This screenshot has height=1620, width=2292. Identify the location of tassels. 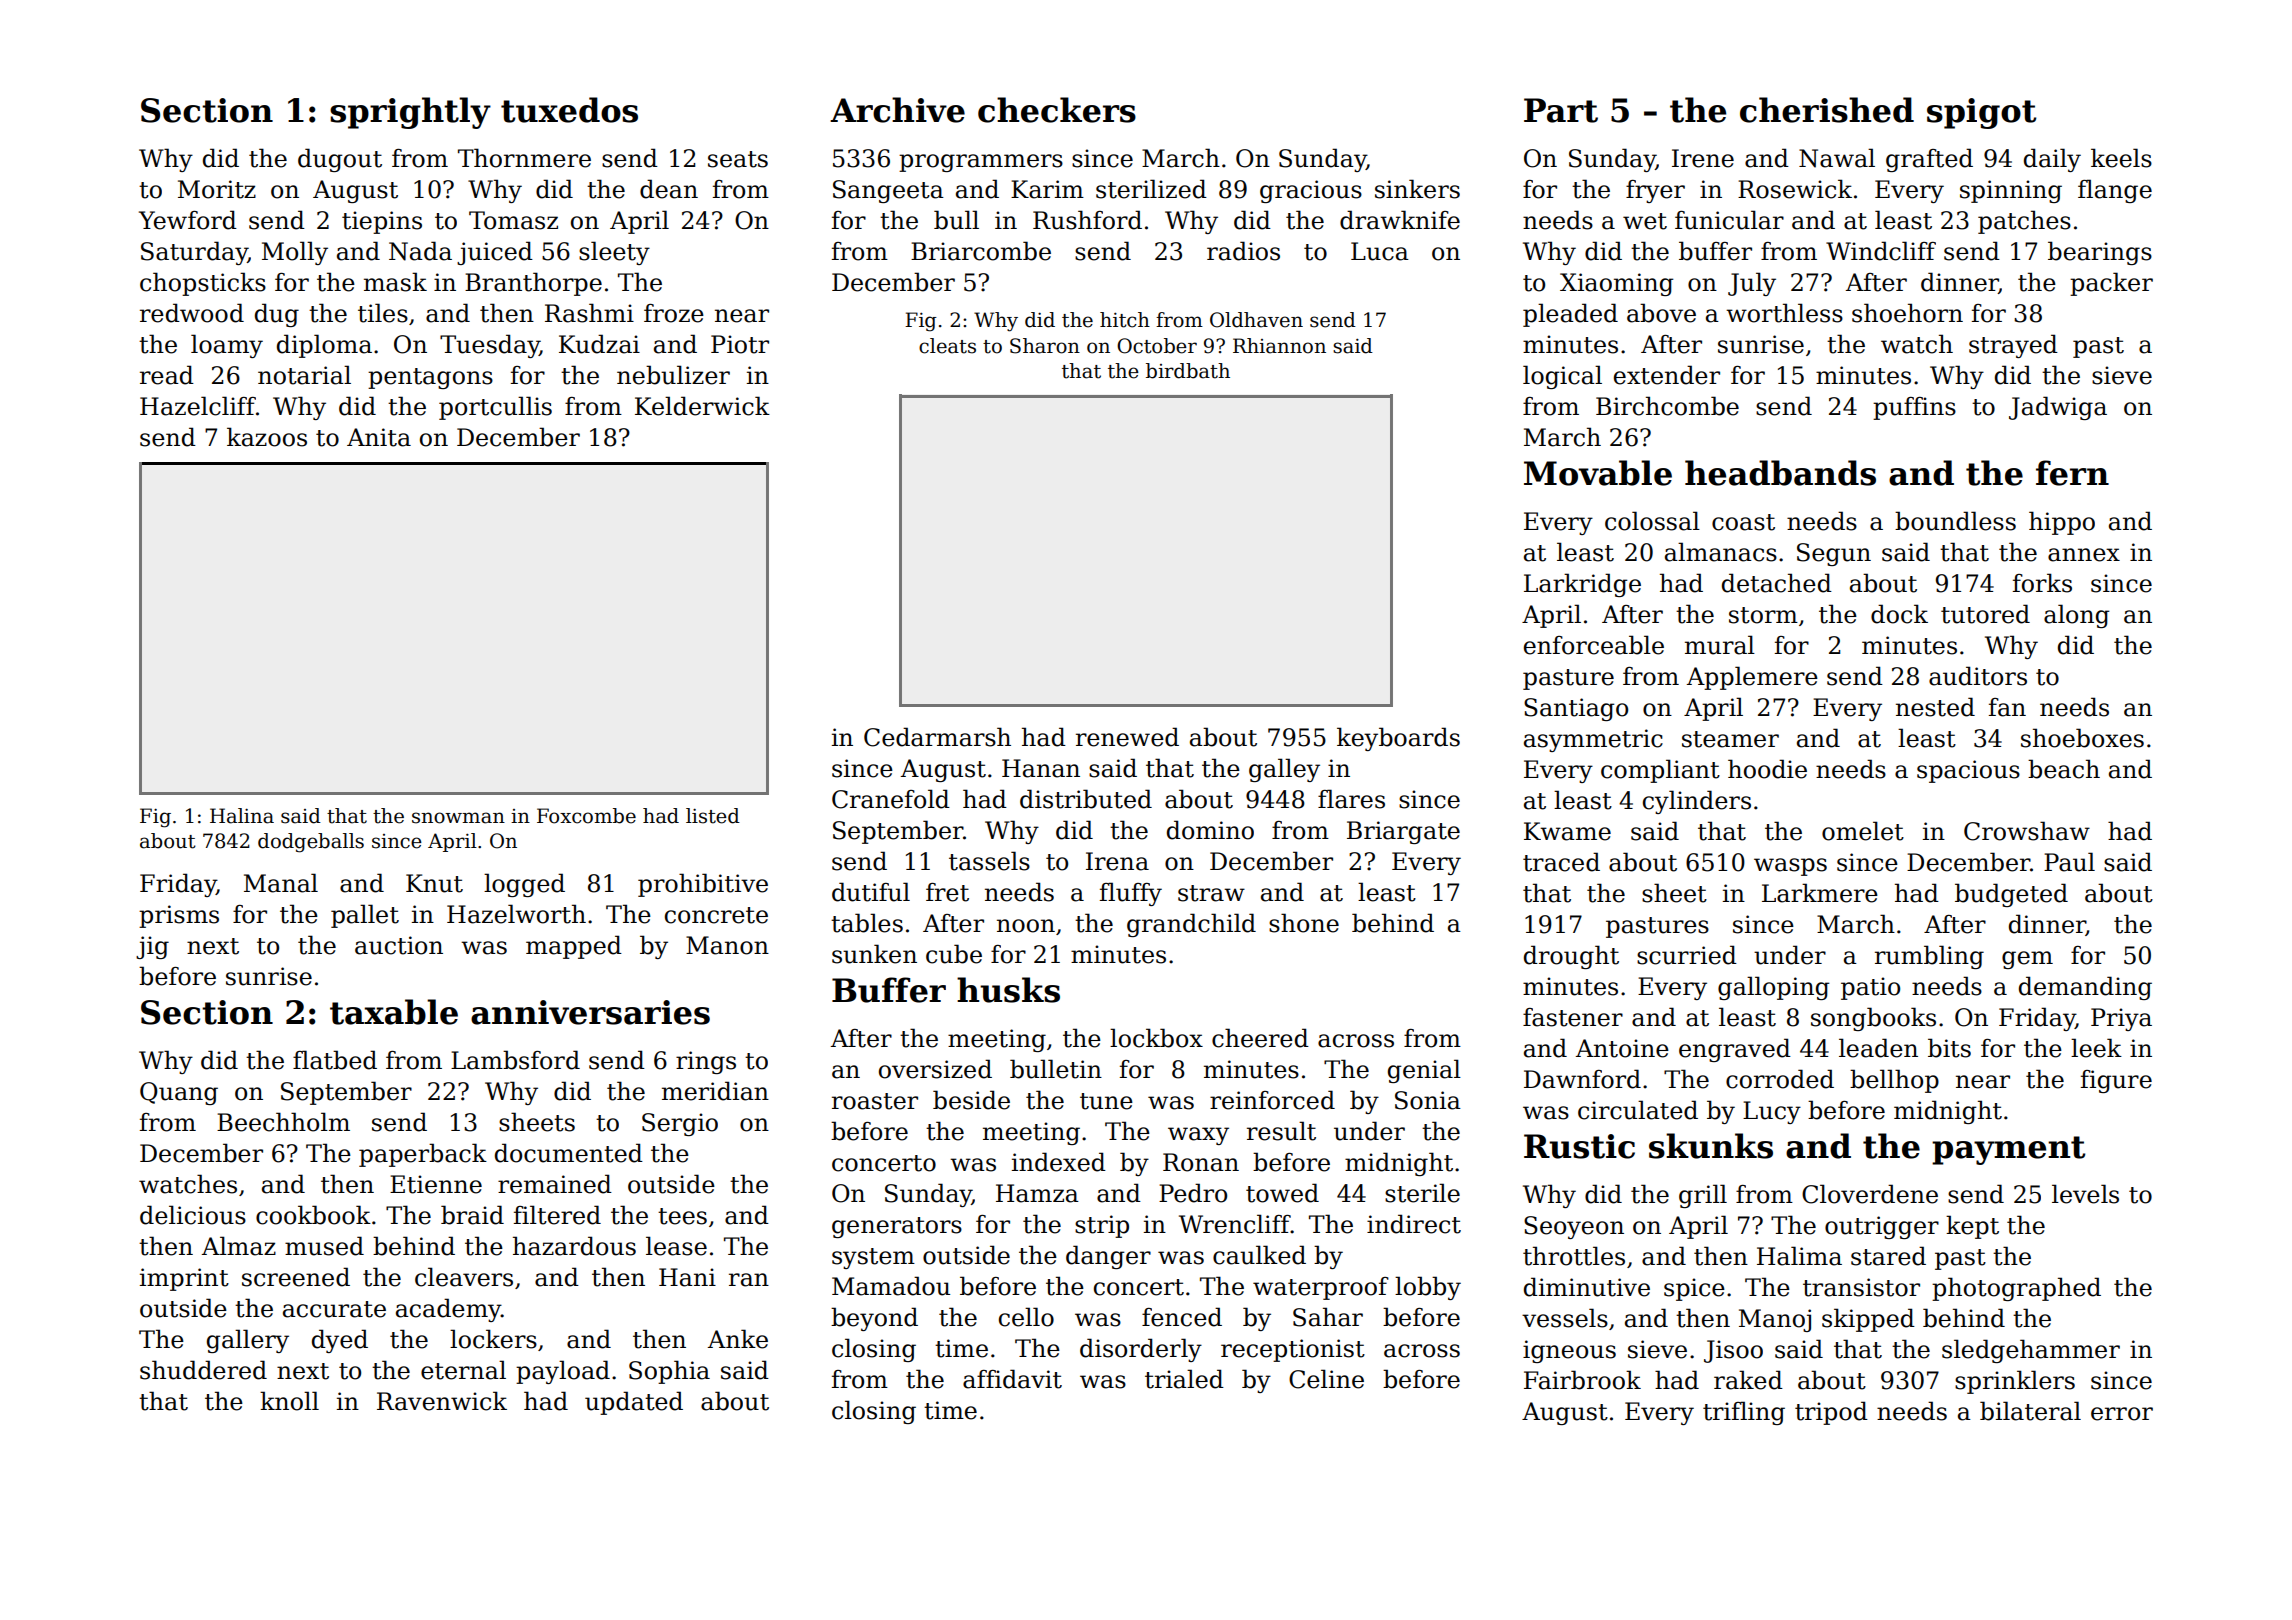
(989, 861).
